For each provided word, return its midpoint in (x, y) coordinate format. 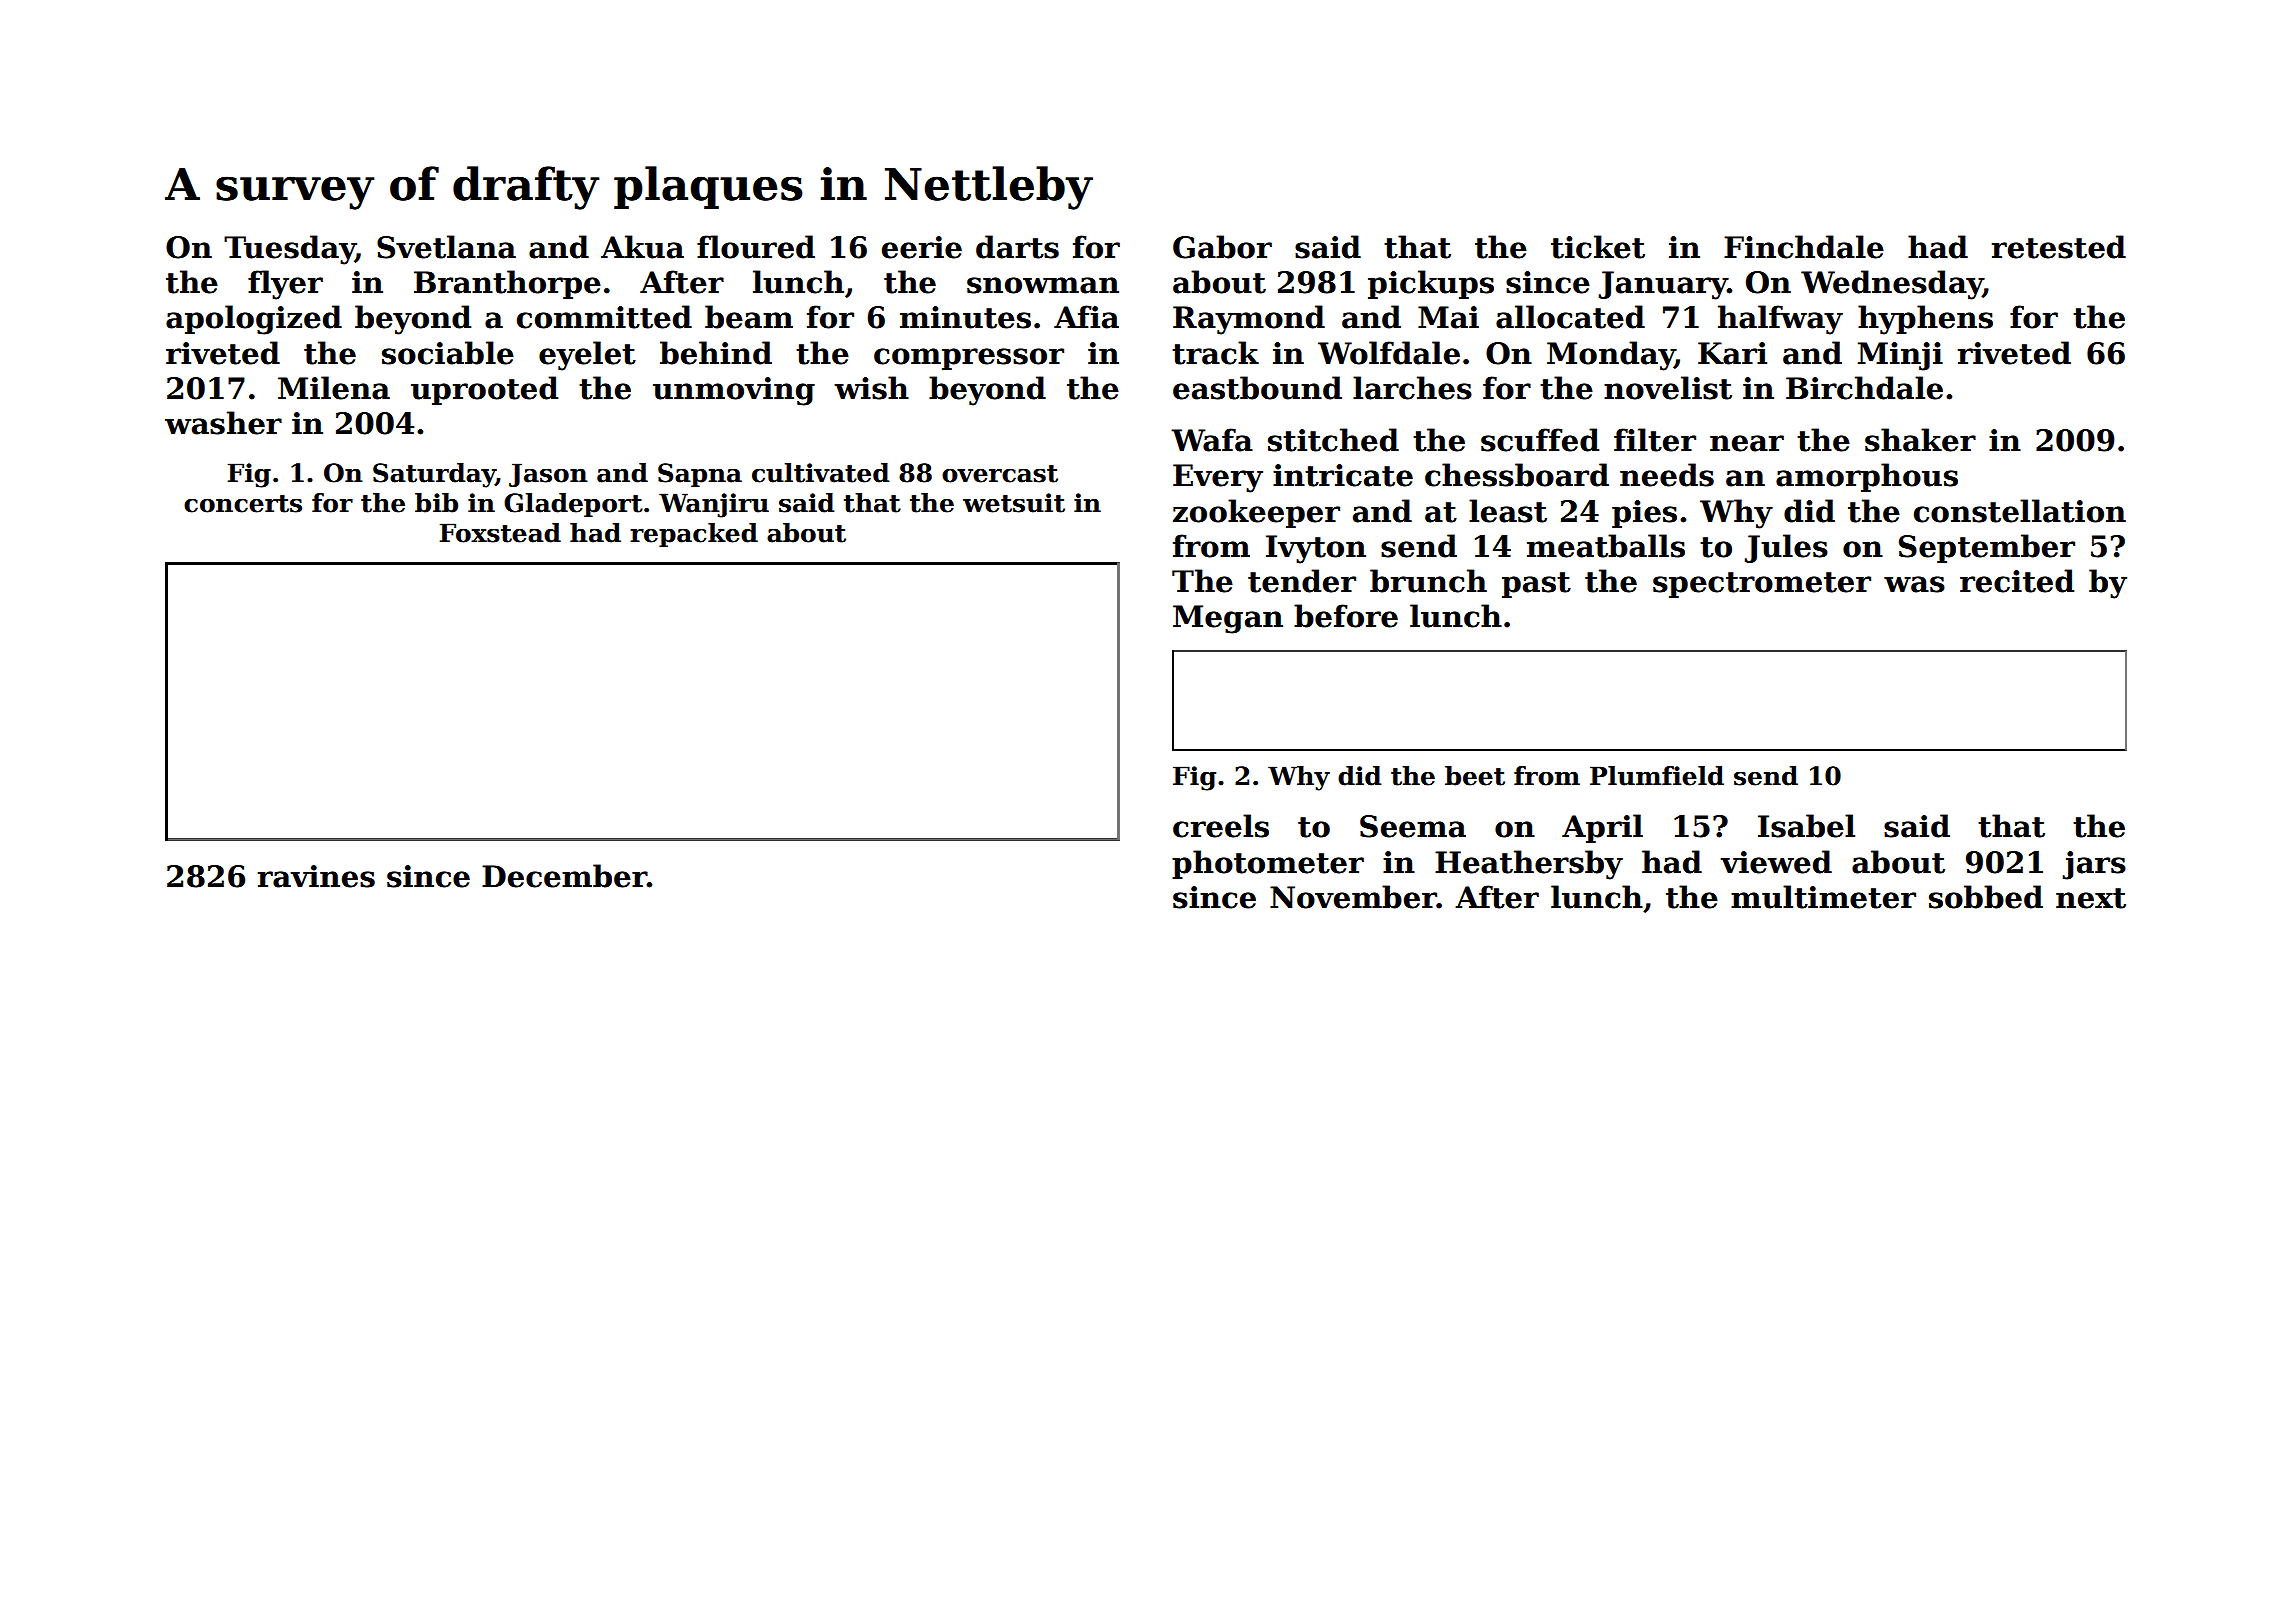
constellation (2020, 511)
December (564, 876)
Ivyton (1316, 549)
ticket (1598, 247)
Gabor (1222, 247)
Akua (642, 247)
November (1353, 897)
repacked (694, 535)
